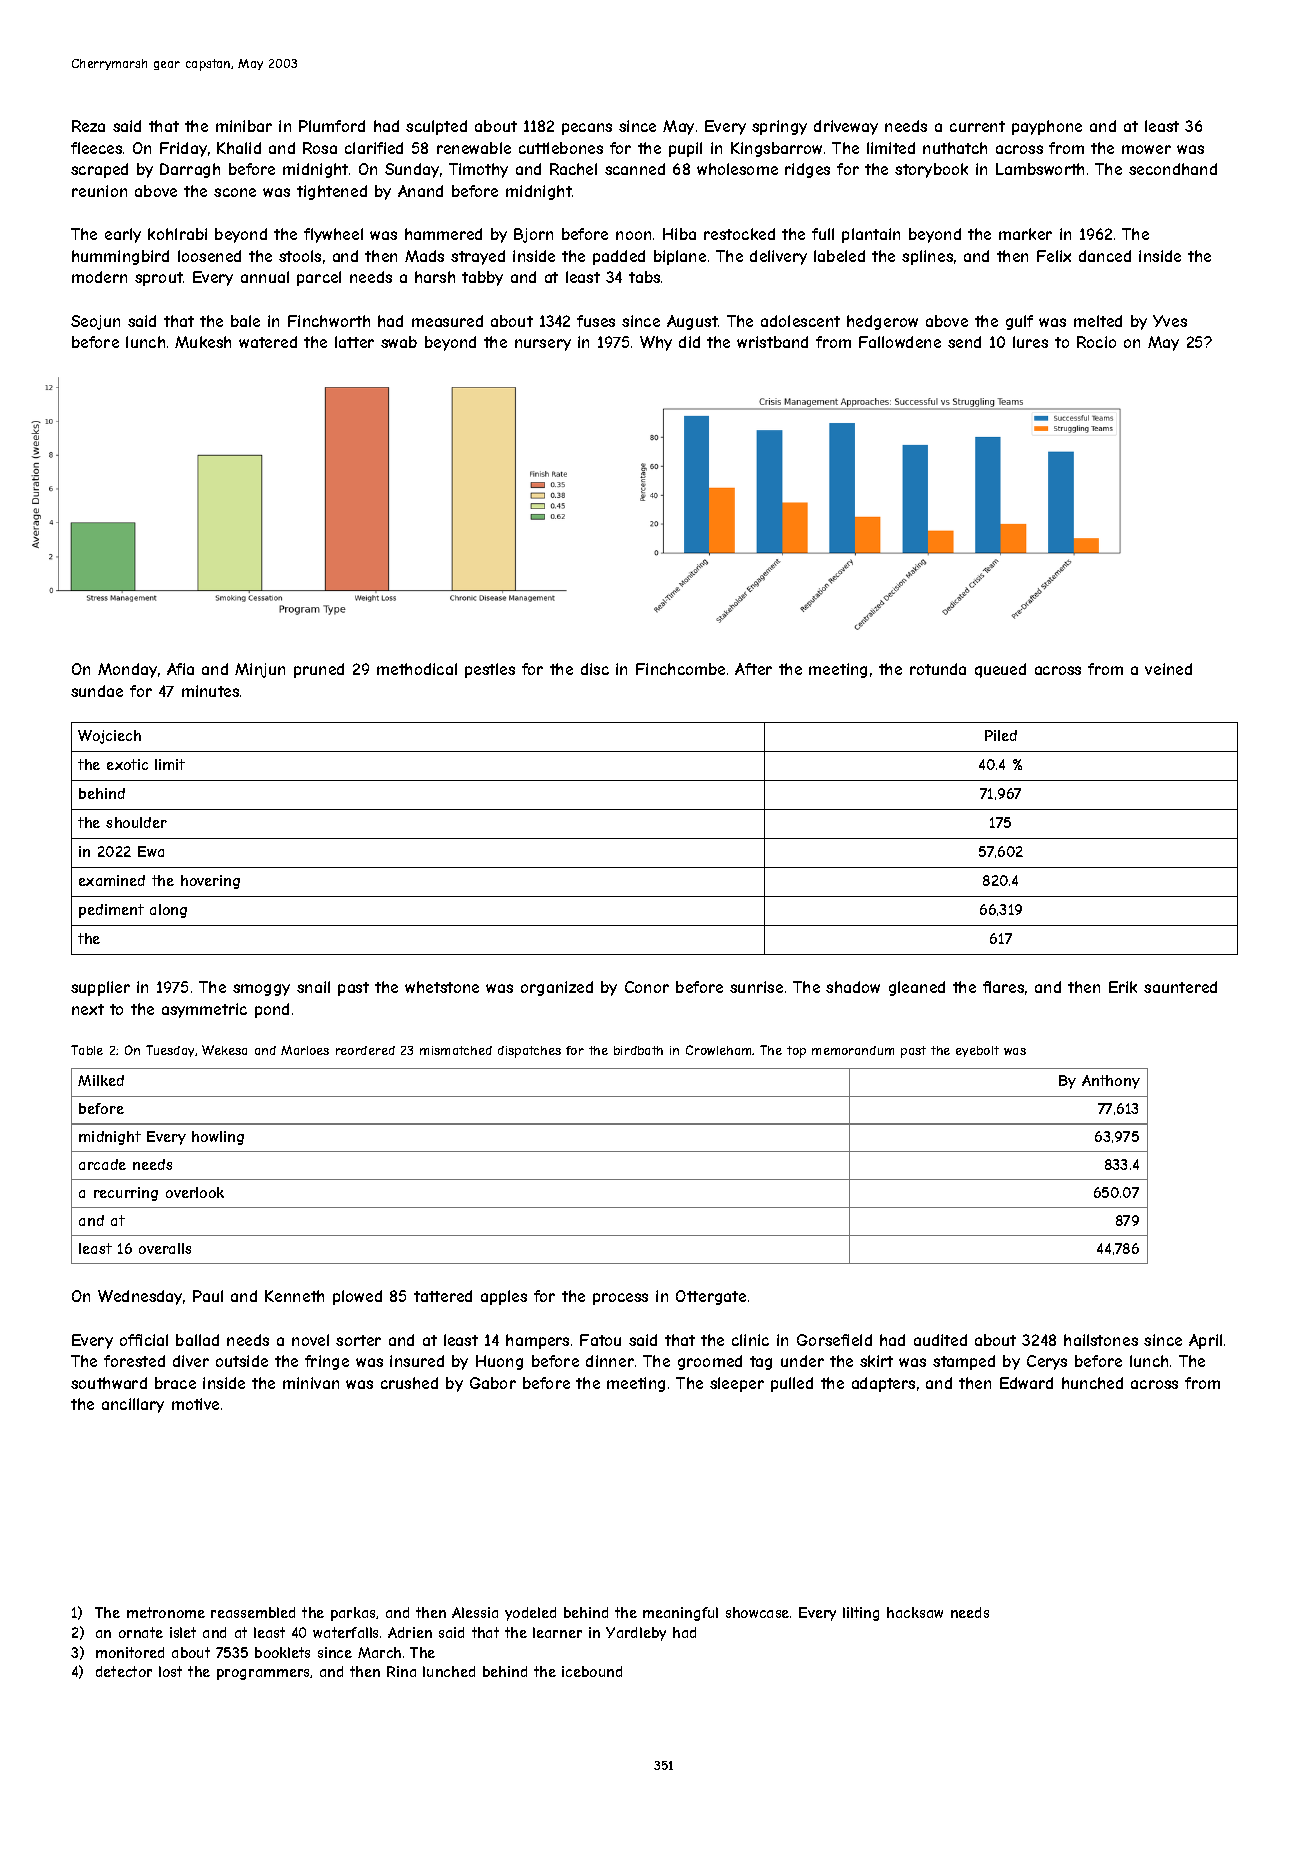  What do you see at coordinates (680, 669) in the document?
I see `Finchcombe` at bounding box center [680, 669].
